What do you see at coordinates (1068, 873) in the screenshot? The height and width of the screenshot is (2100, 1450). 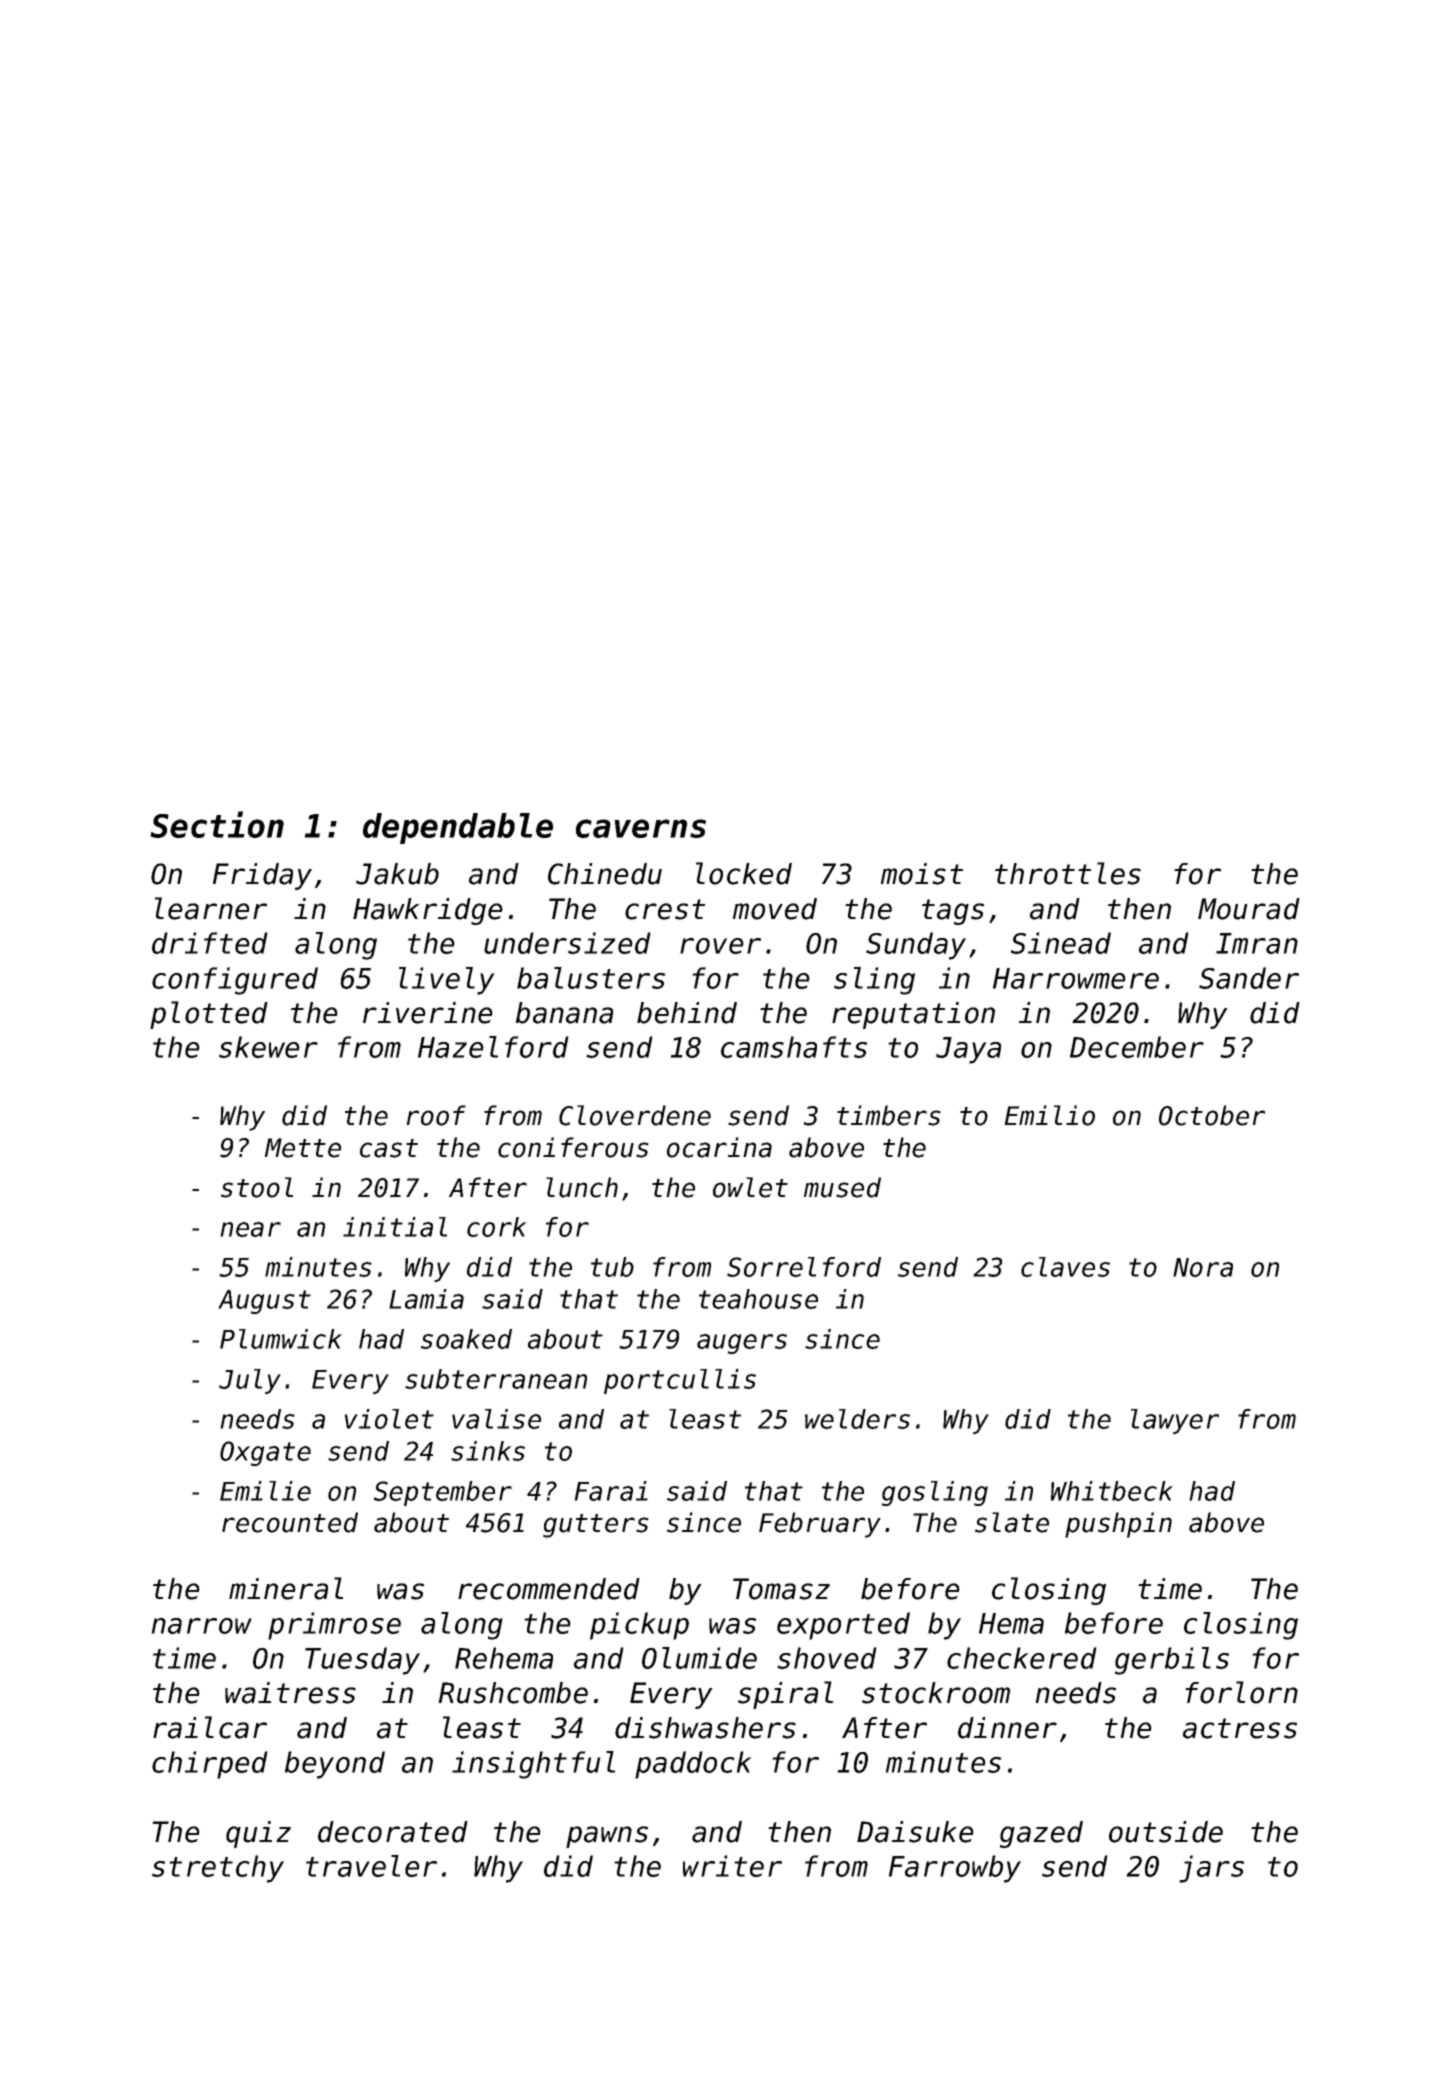 I see `throttles` at bounding box center [1068, 873].
